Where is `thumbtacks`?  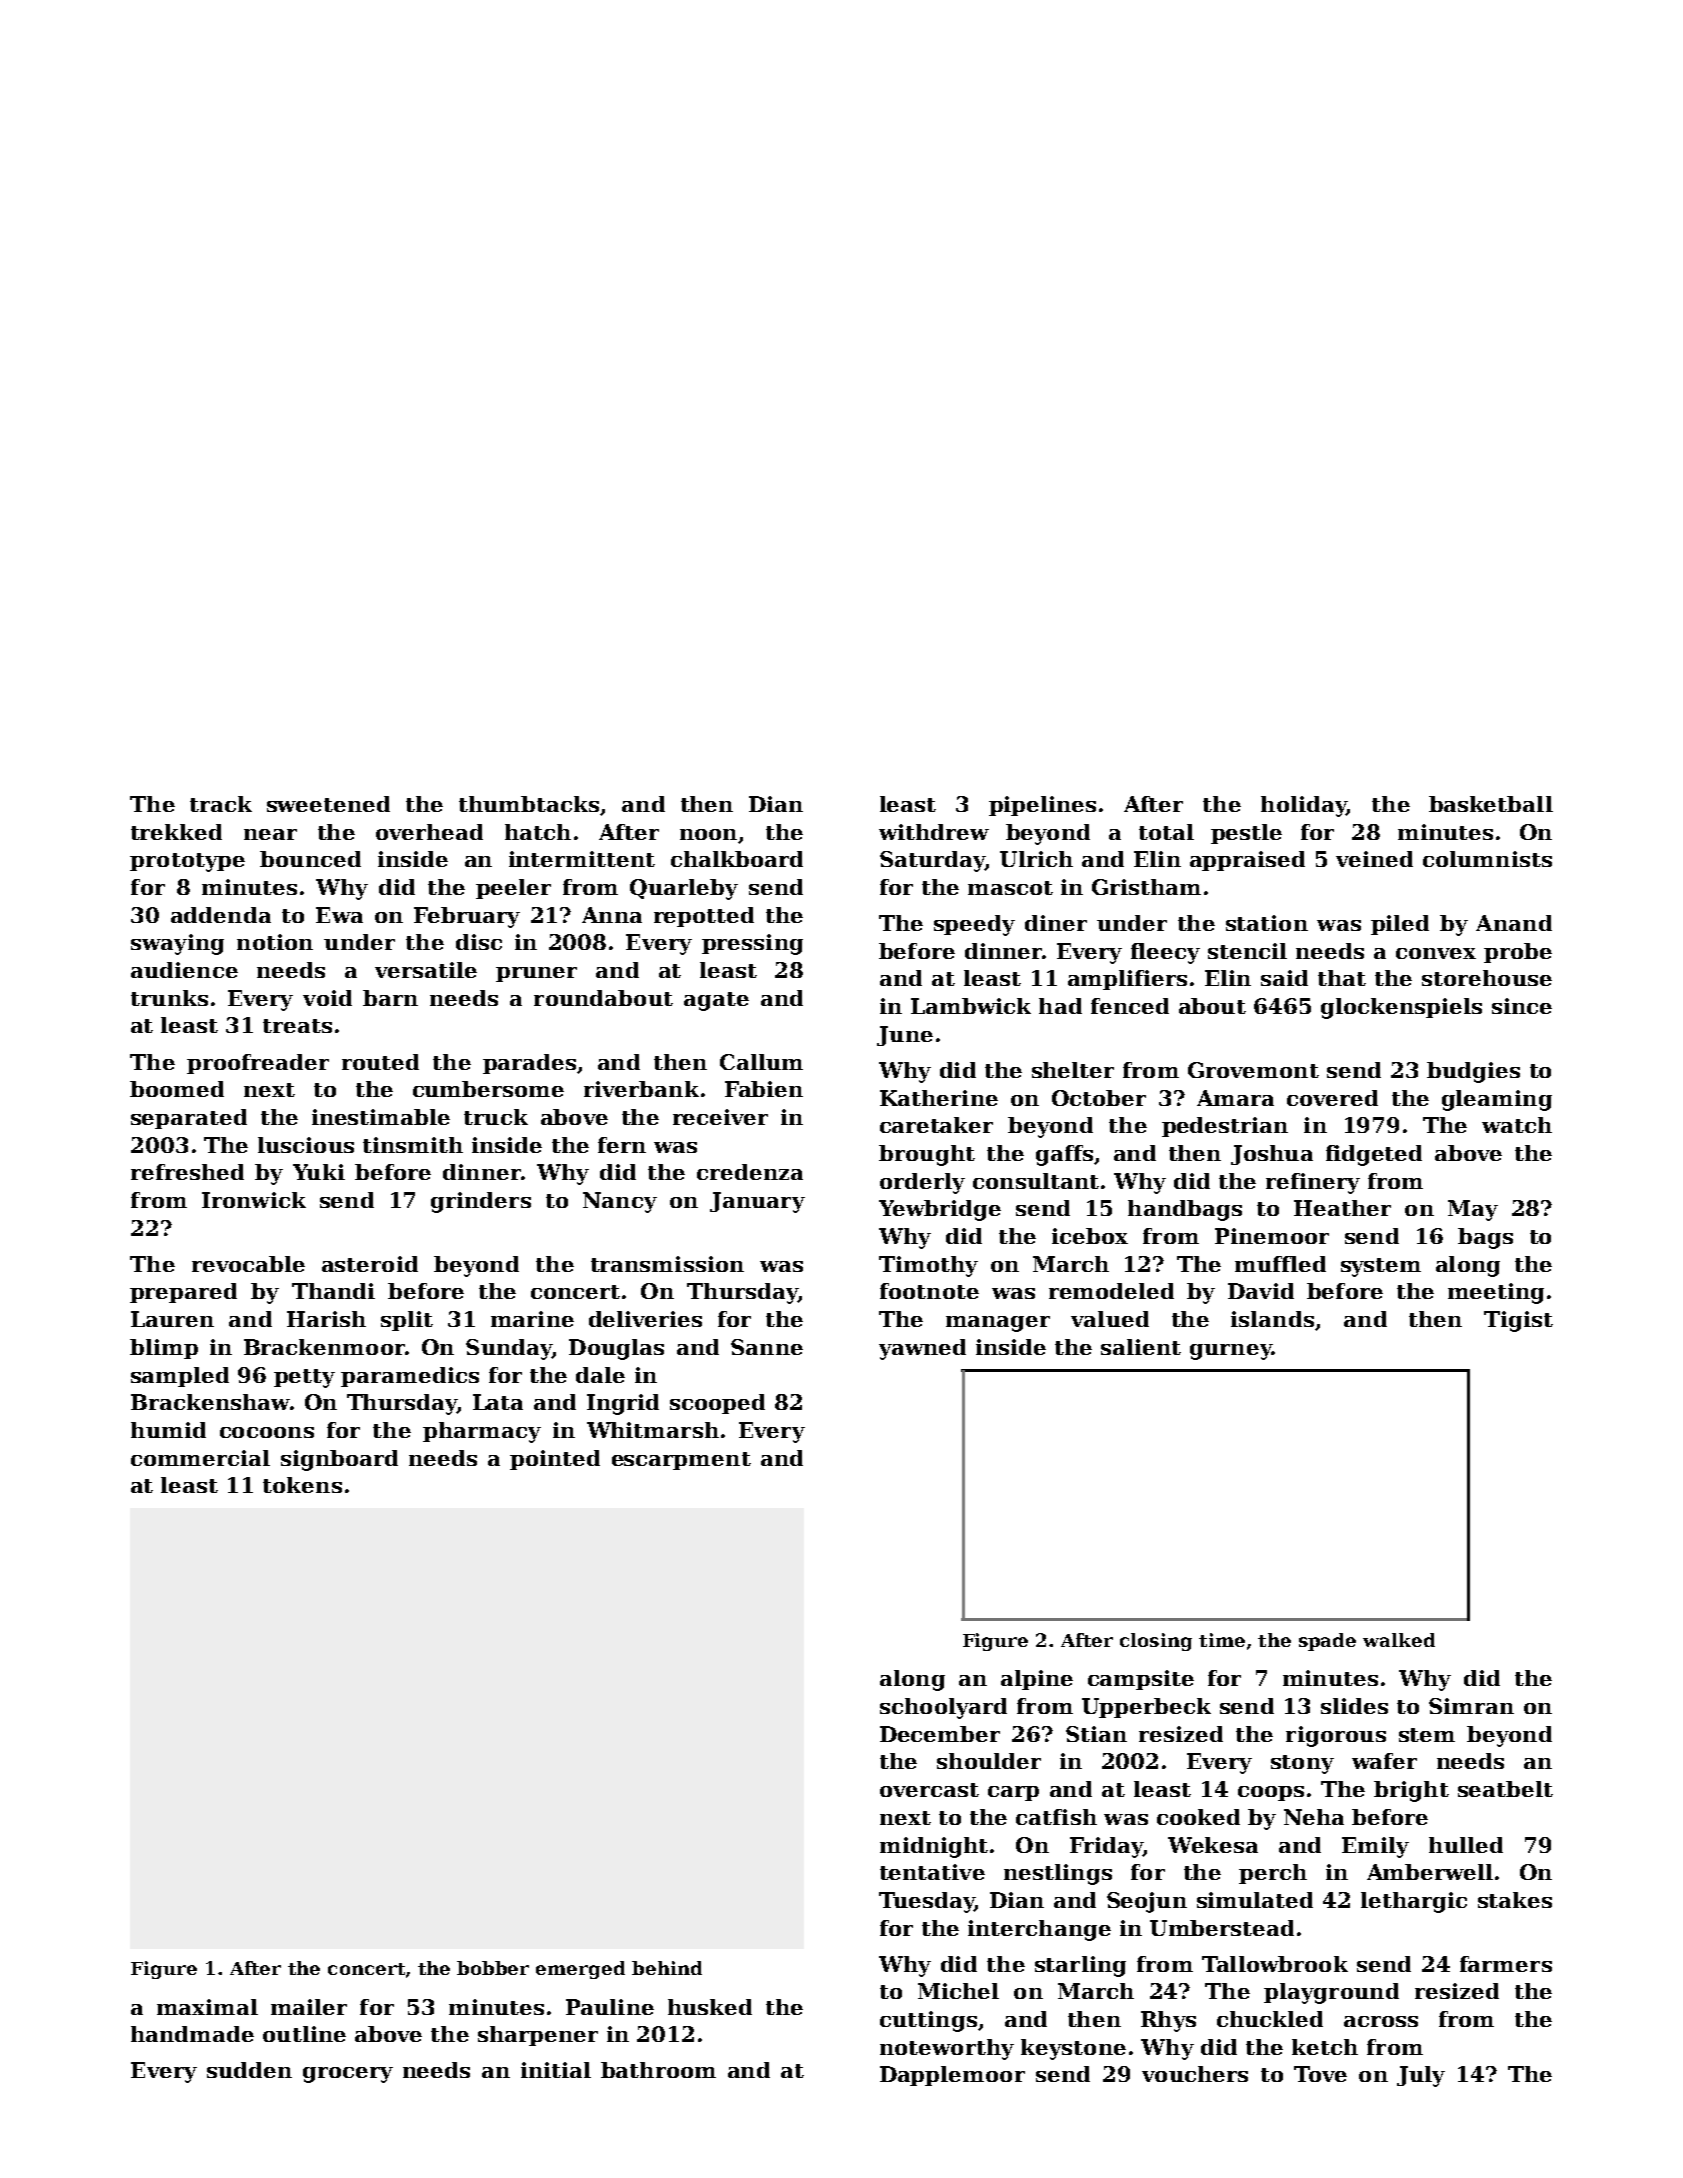 thumbtacks is located at coordinates (529, 804).
